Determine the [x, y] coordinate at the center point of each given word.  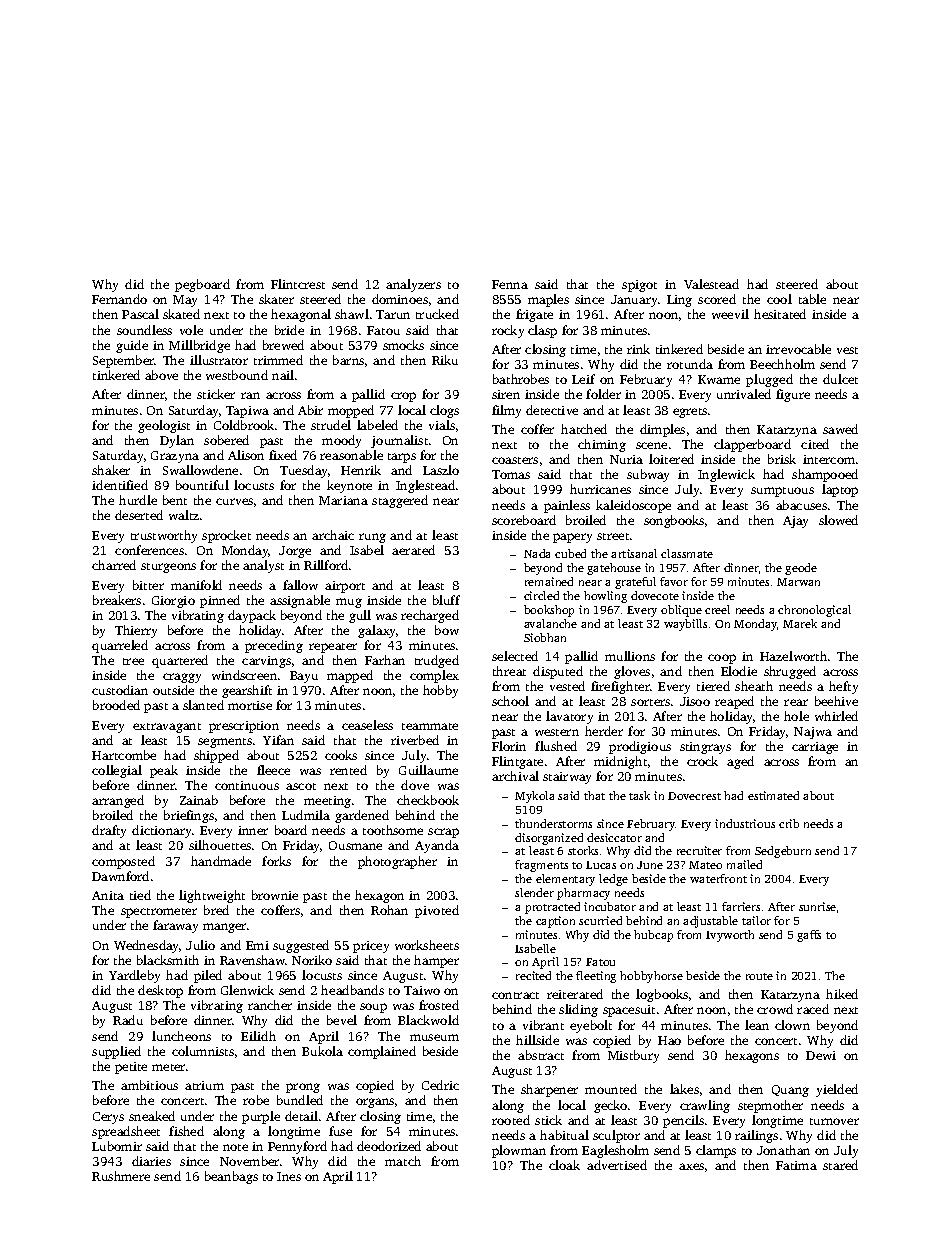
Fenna [510, 284]
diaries [151, 1161]
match [403, 1161]
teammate [430, 726]
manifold [196, 585]
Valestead [711, 284]
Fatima [796, 1165]
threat [509, 671]
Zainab [199, 800]
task [639, 795]
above [161, 375]
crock [702, 761]
